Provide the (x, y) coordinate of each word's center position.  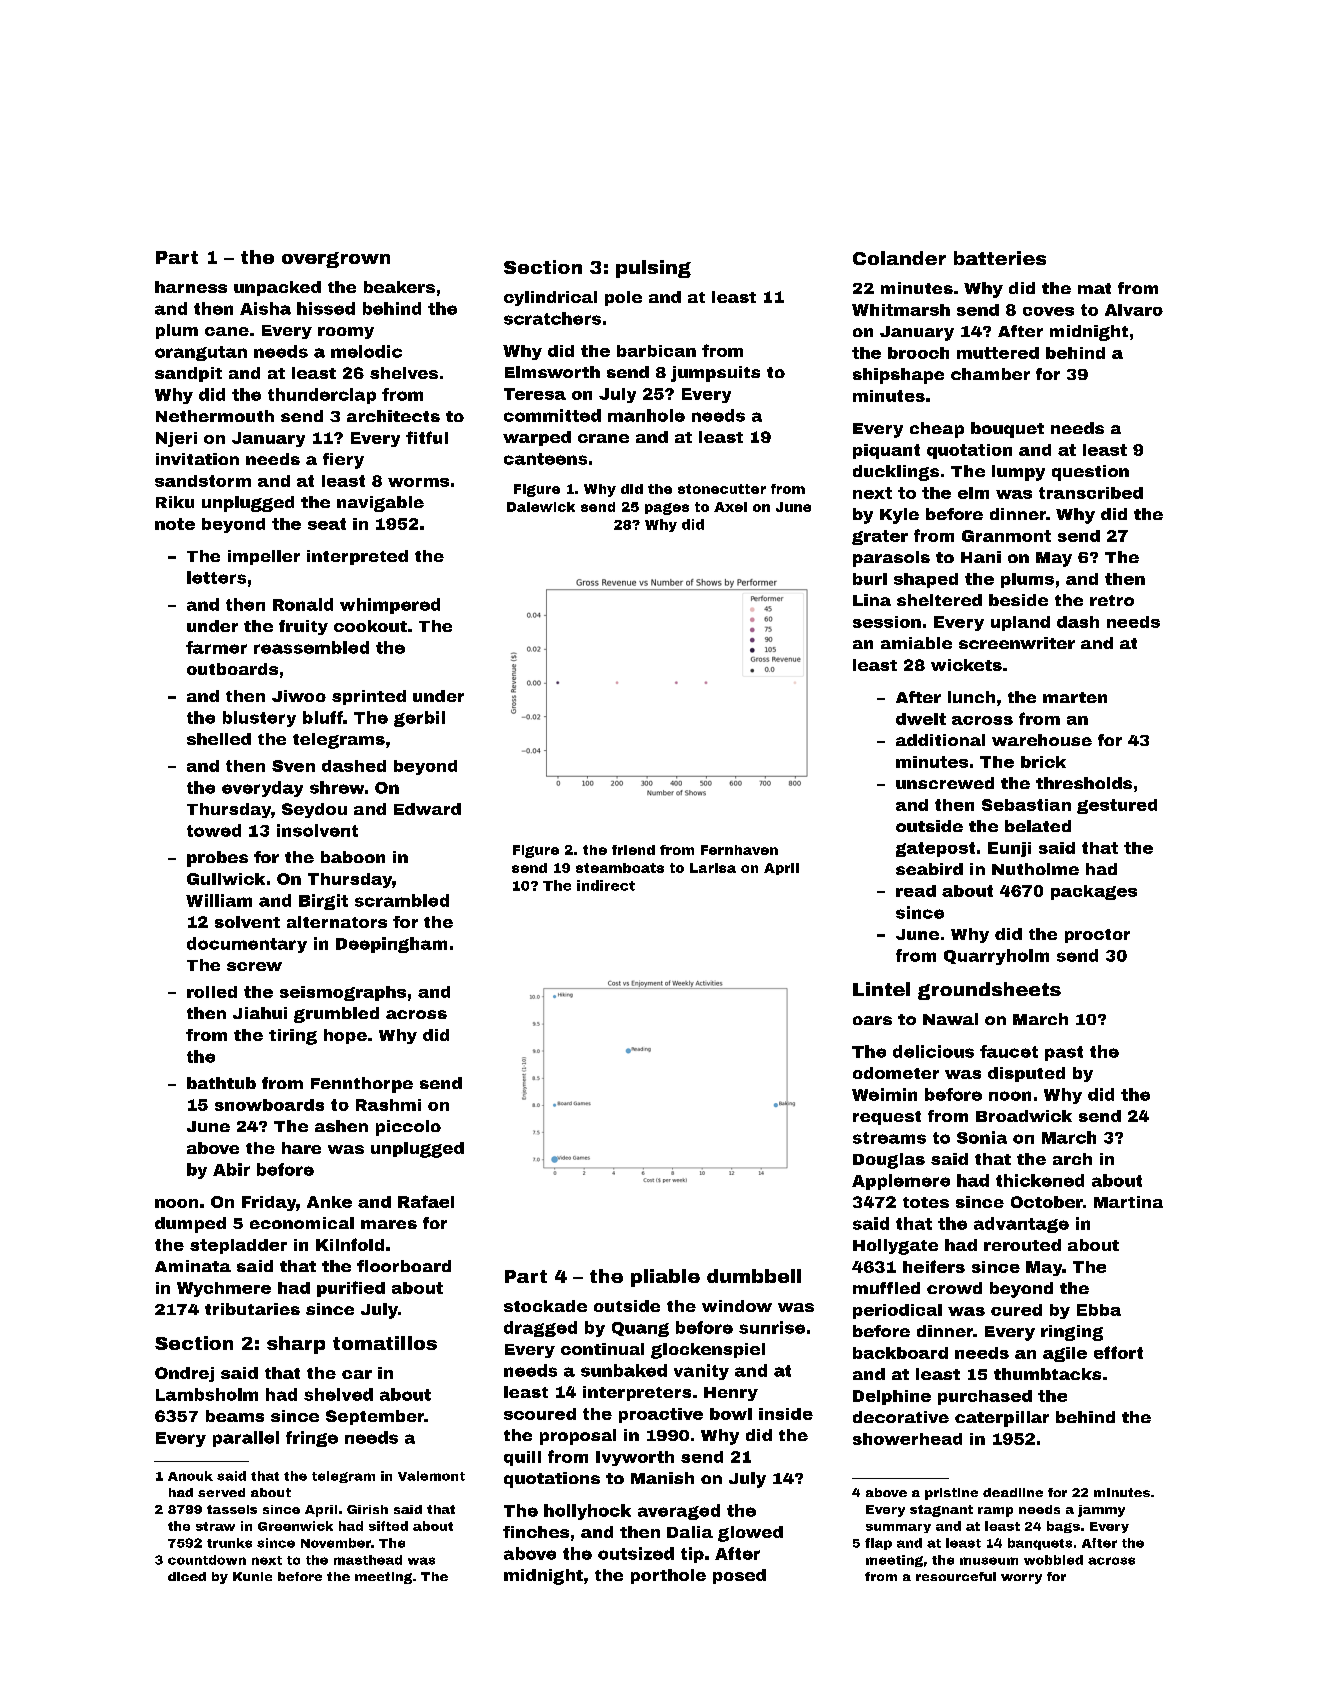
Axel (730, 507)
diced (187, 1576)
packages (1094, 892)
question (1090, 473)
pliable (665, 1278)
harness (191, 287)
